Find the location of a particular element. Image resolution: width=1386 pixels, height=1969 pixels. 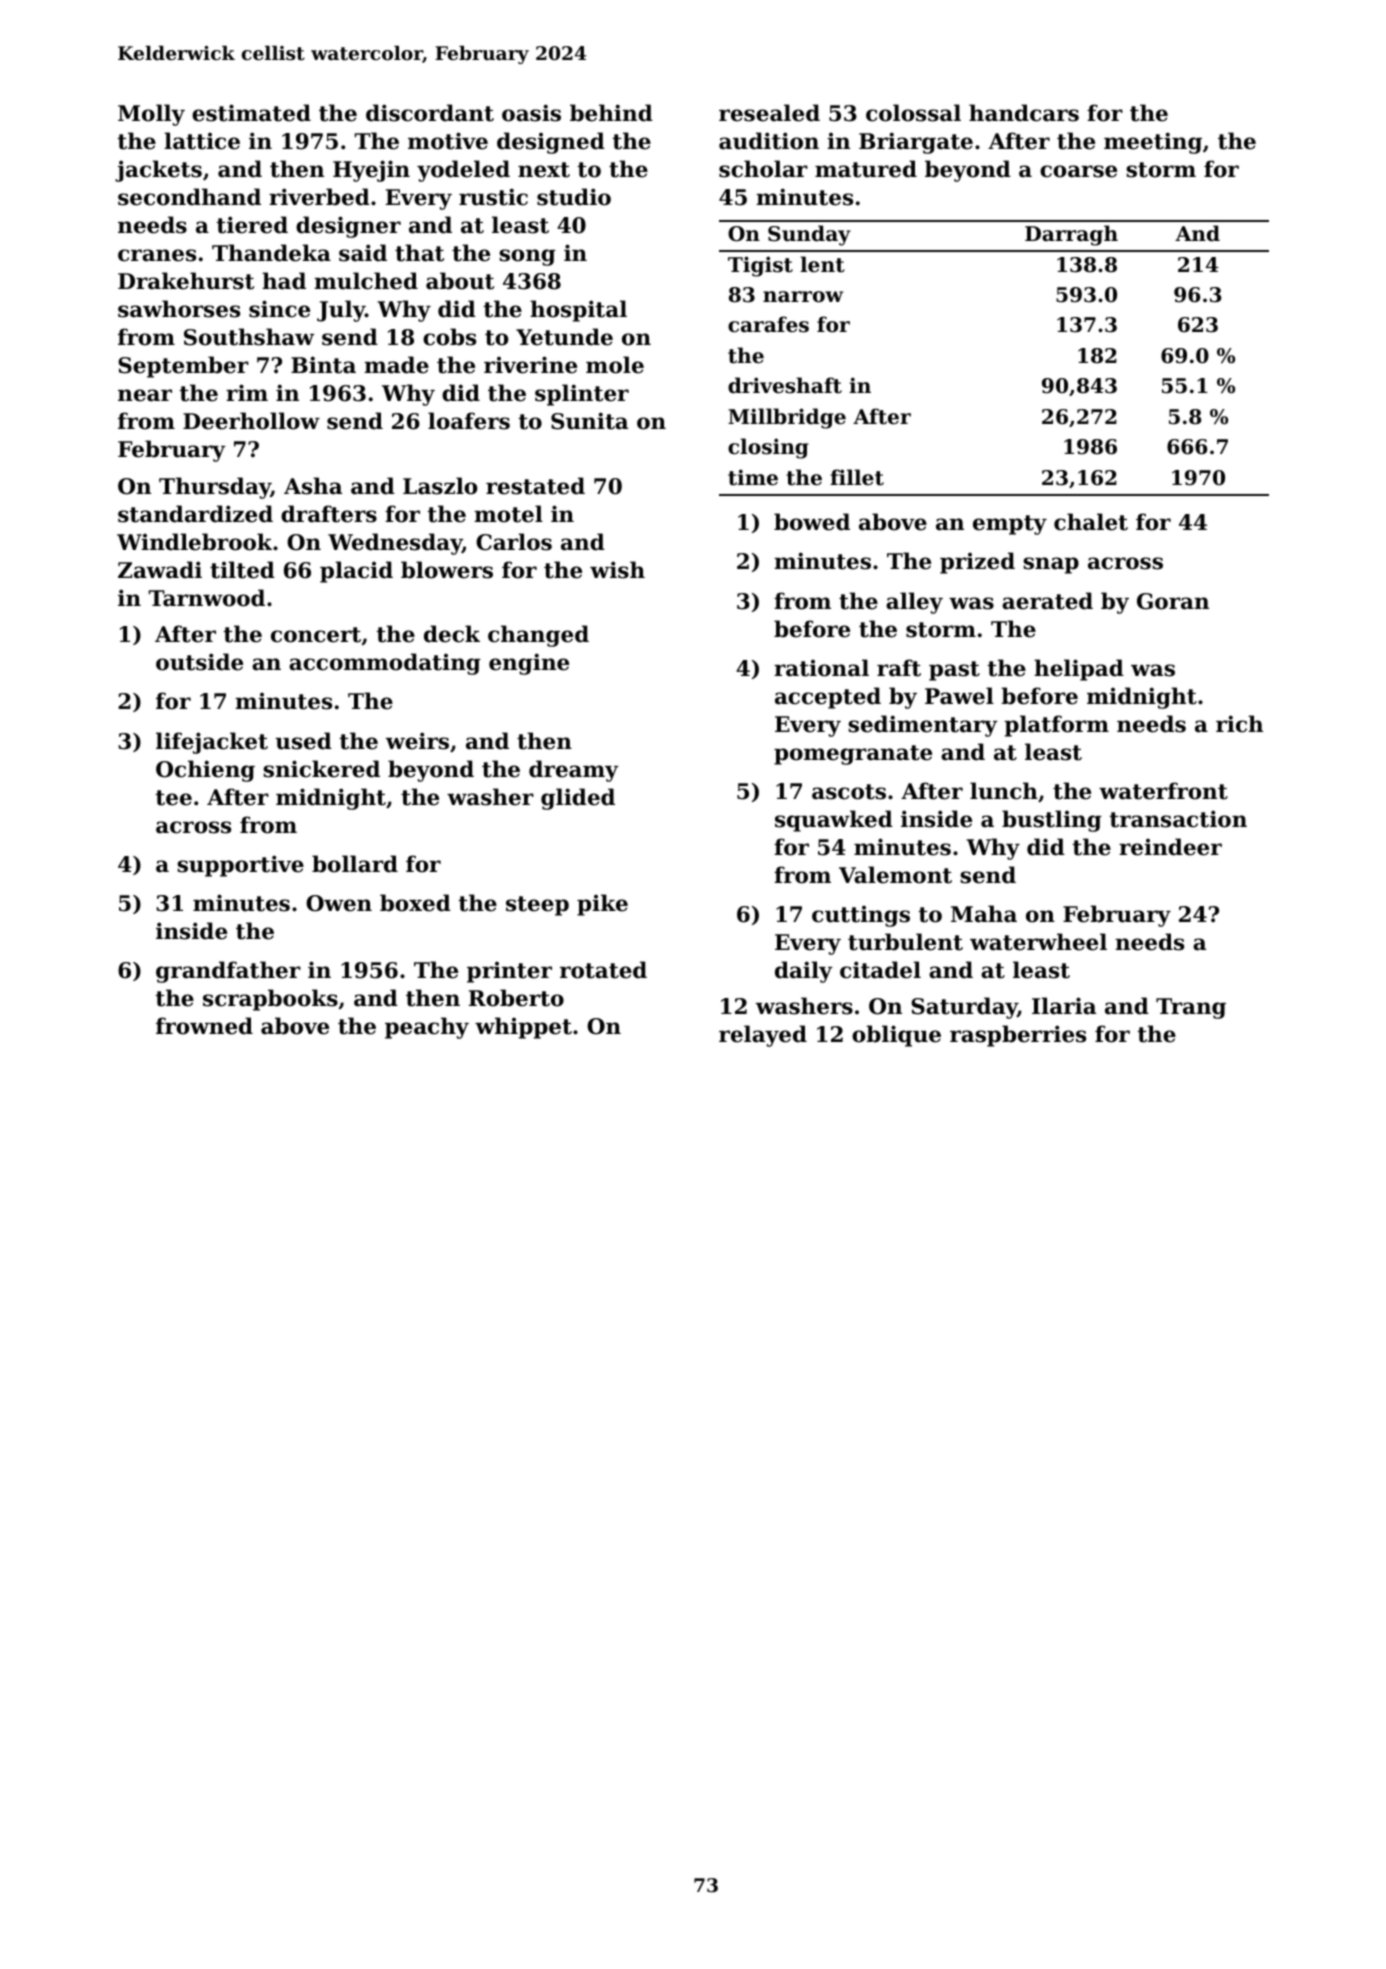

Darragh is located at coordinates (1071, 235).
